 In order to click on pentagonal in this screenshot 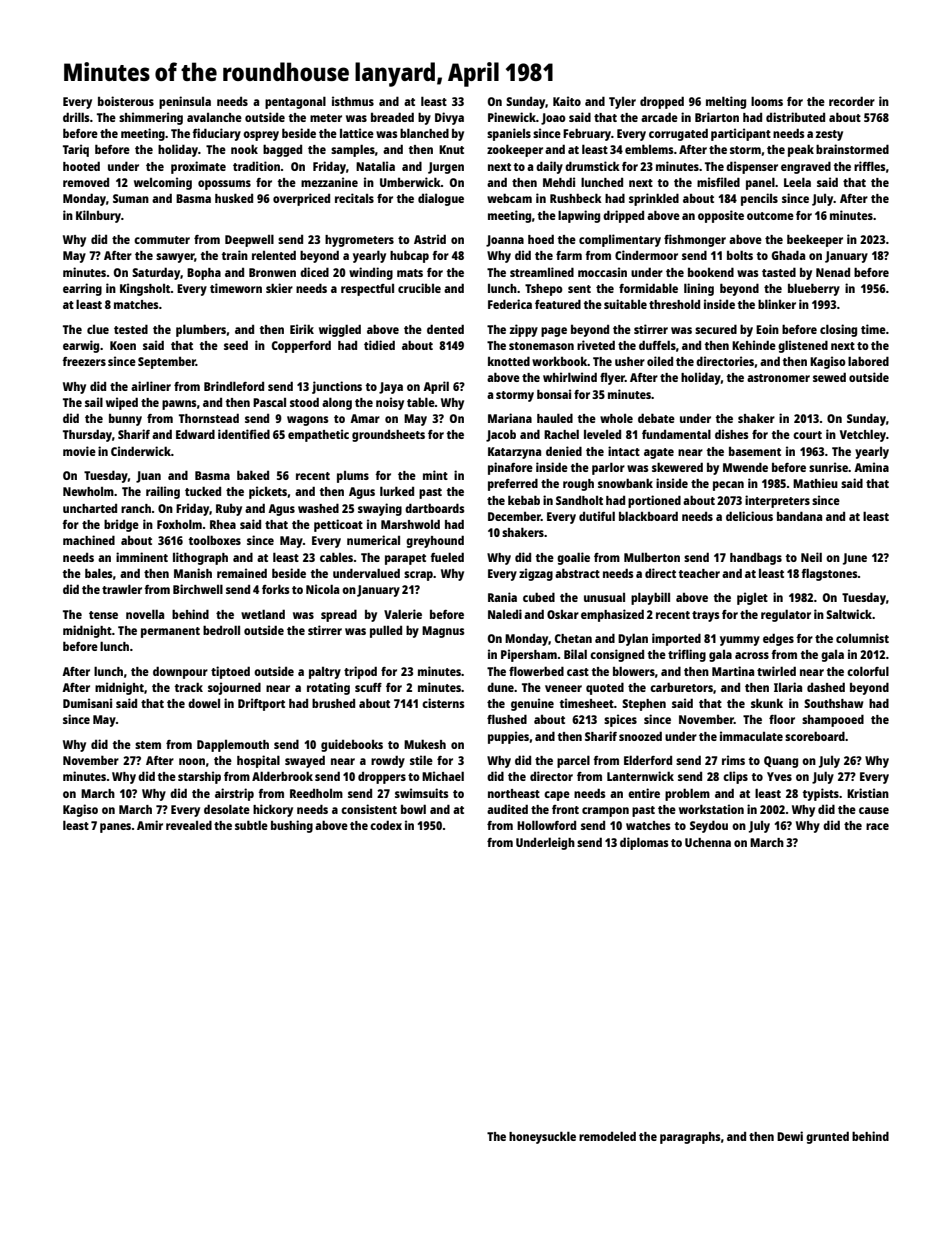, I will do `click(295, 102)`.
